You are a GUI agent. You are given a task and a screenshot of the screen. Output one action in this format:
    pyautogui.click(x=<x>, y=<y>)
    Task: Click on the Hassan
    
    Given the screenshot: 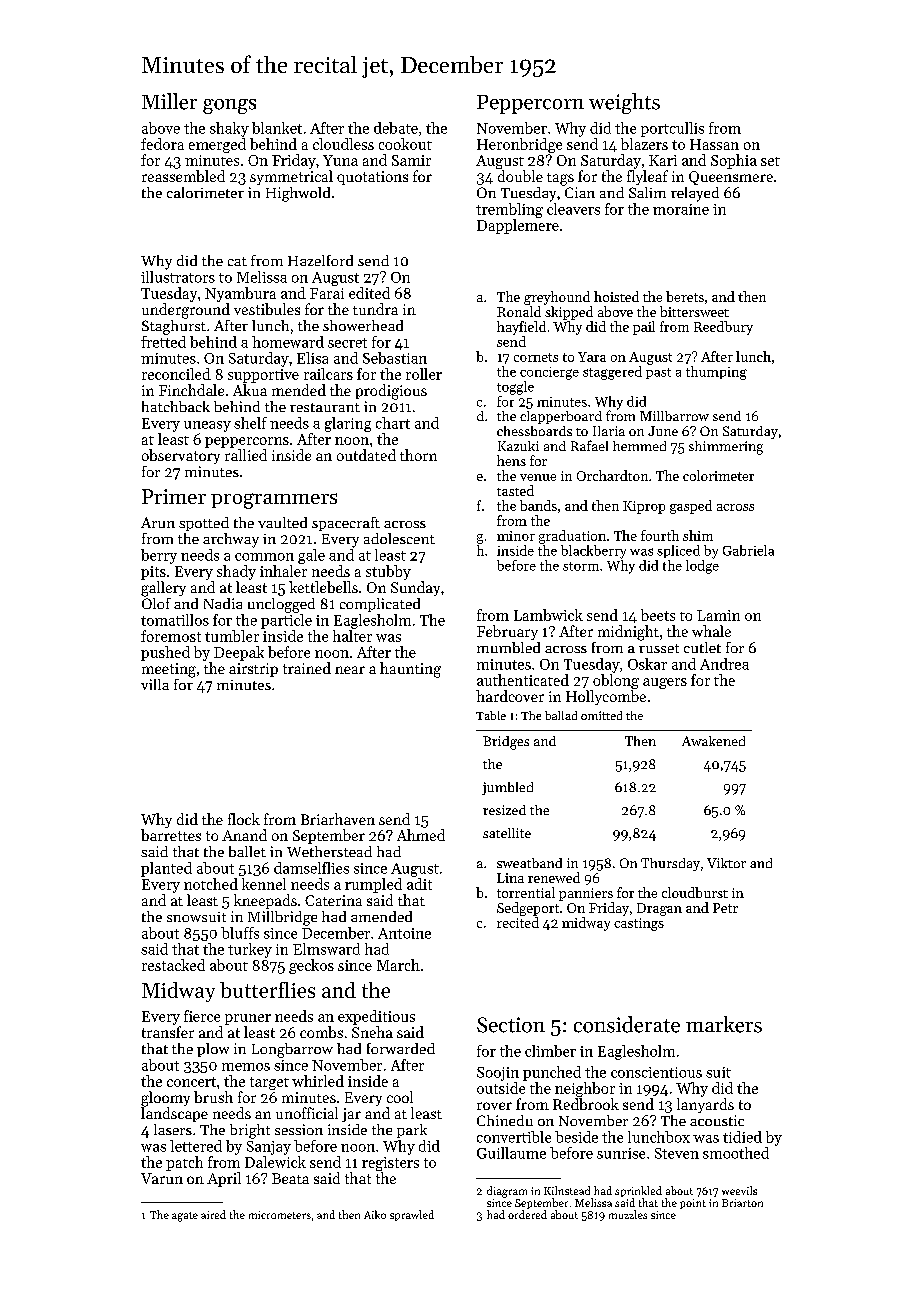 What is the action you would take?
    pyautogui.click(x=714, y=144)
